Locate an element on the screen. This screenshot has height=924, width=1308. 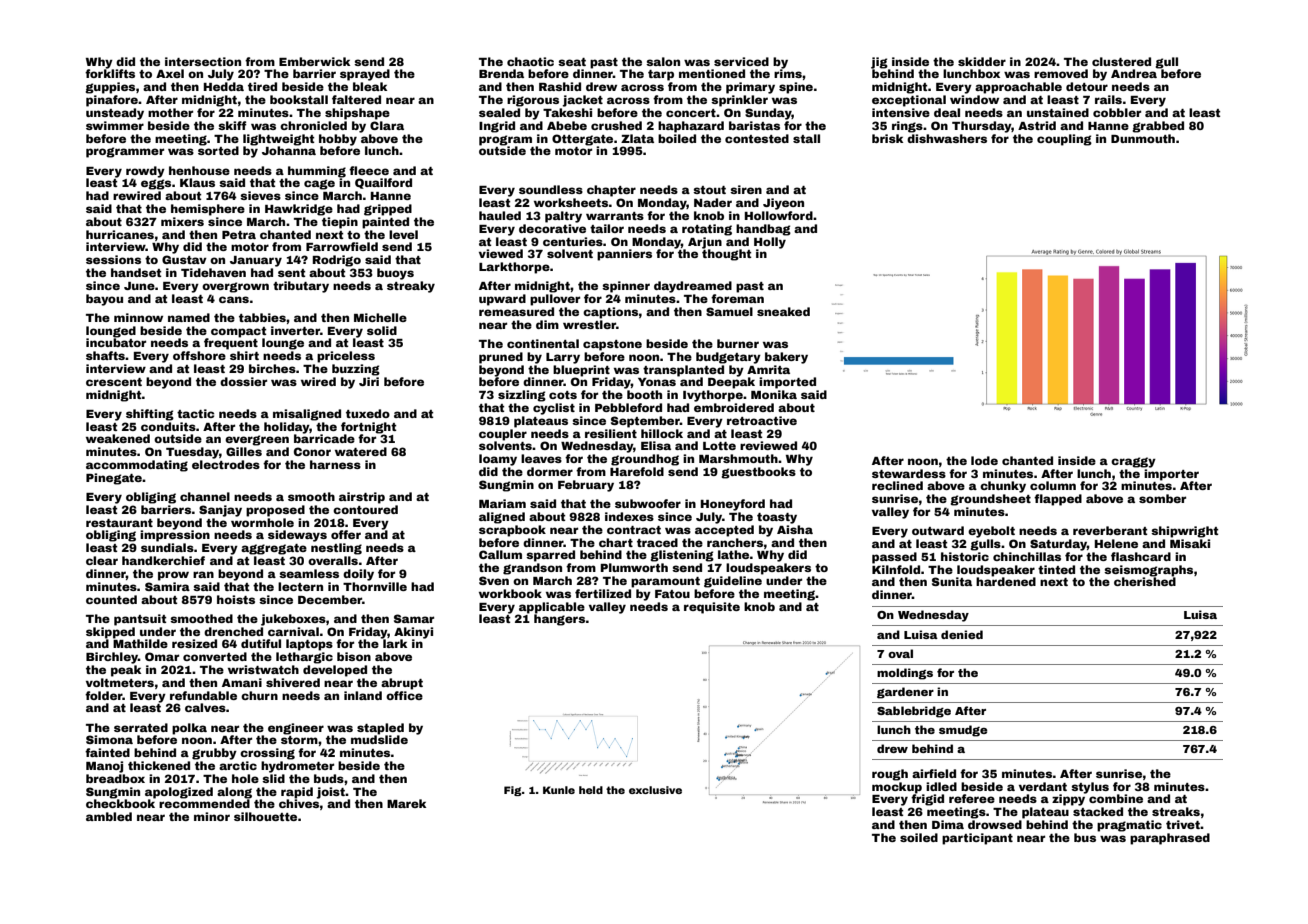
rims is located at coordinates (788, 73).
